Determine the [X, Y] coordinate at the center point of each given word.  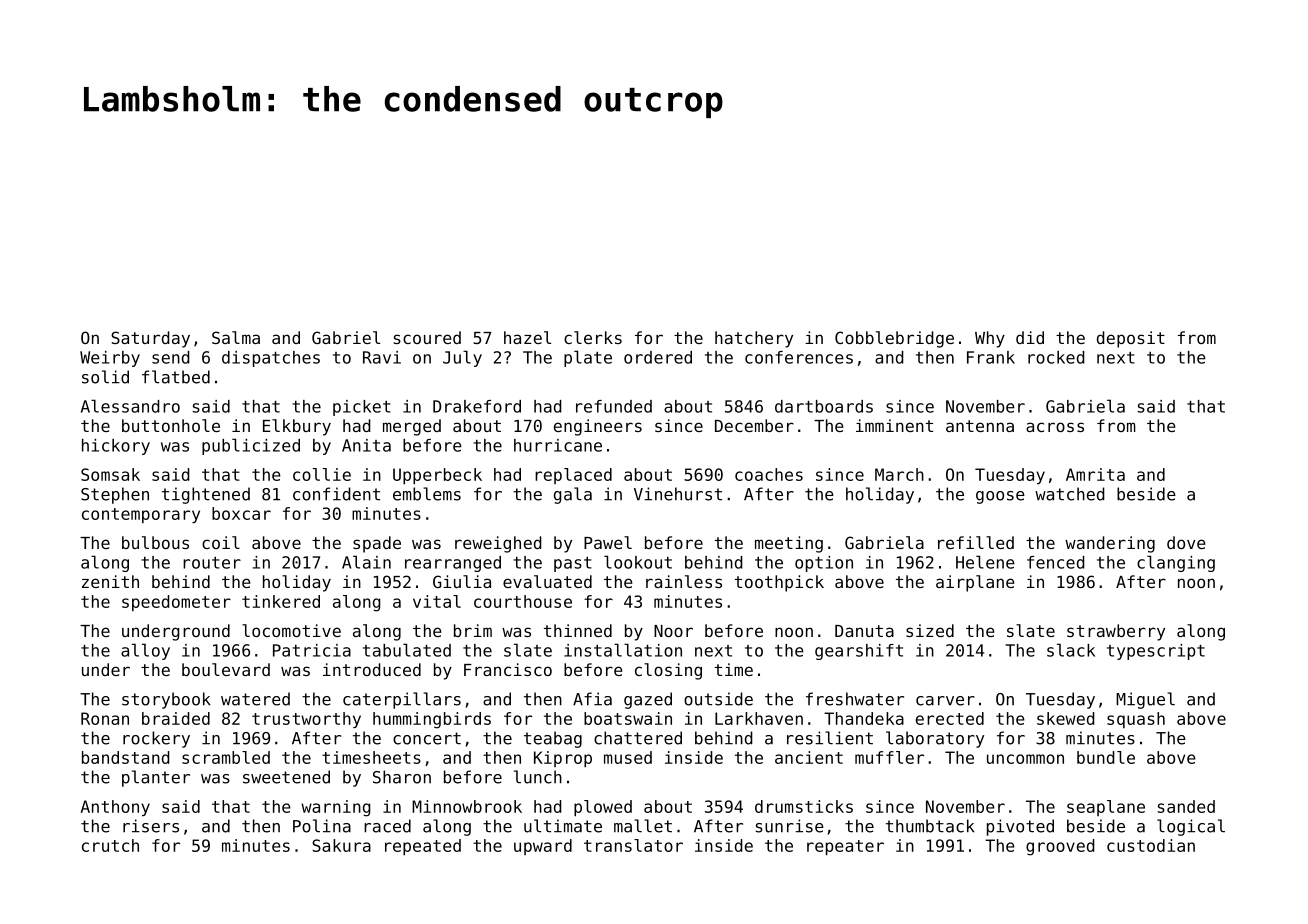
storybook [166, 700]
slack [1071, 650]
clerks [593, 337]
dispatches [271, 359]
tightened [206, 495]
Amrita [1095, 474]
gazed [648, 700]
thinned [578, 630]
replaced [573, 476]
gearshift [859, 652]
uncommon [1025, 759]
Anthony [115, 808]
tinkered [281, 601]
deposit [1131, 339]
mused [628, 757]
